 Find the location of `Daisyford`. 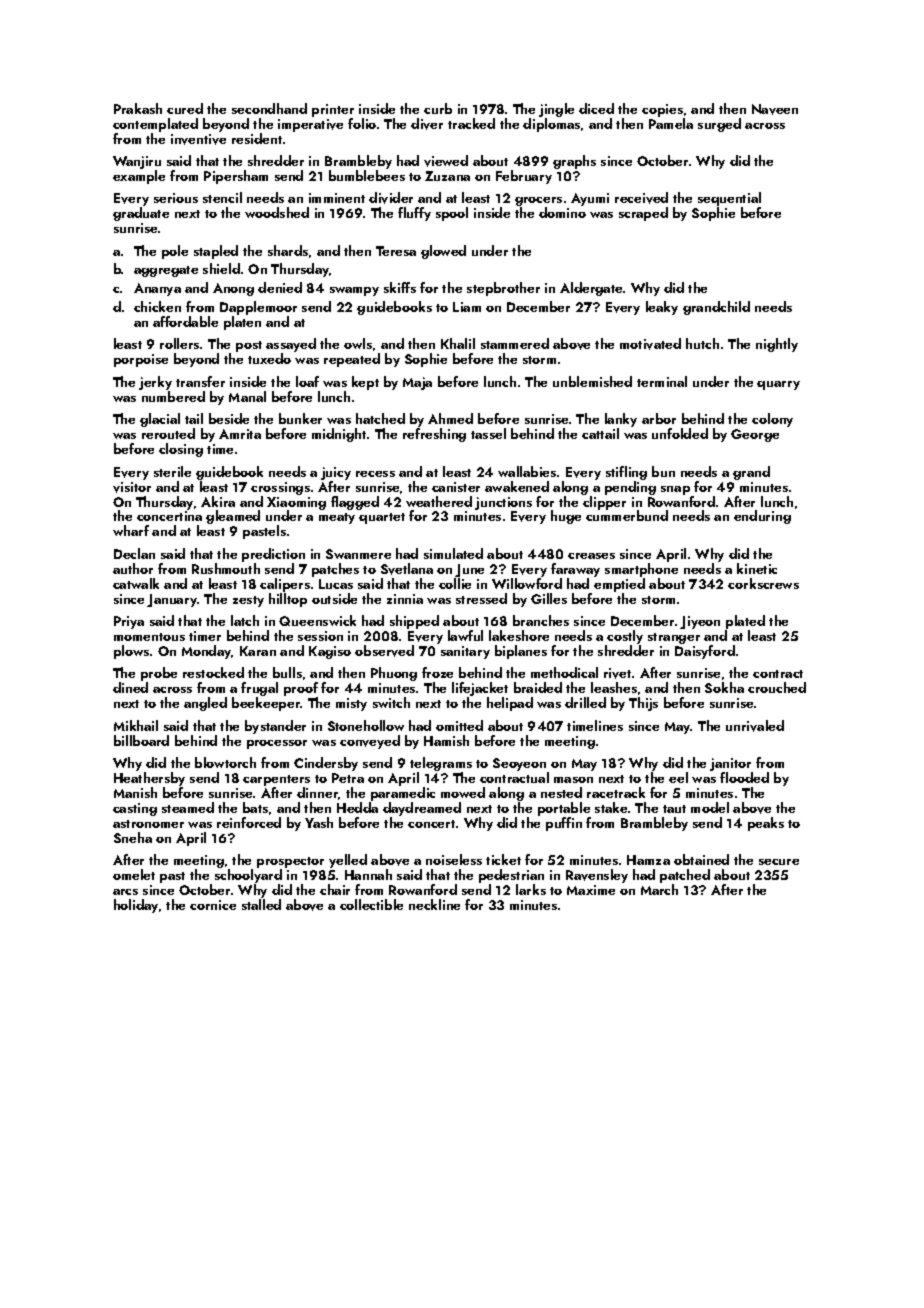

Daisyford is located at coordinates (705, 652).
